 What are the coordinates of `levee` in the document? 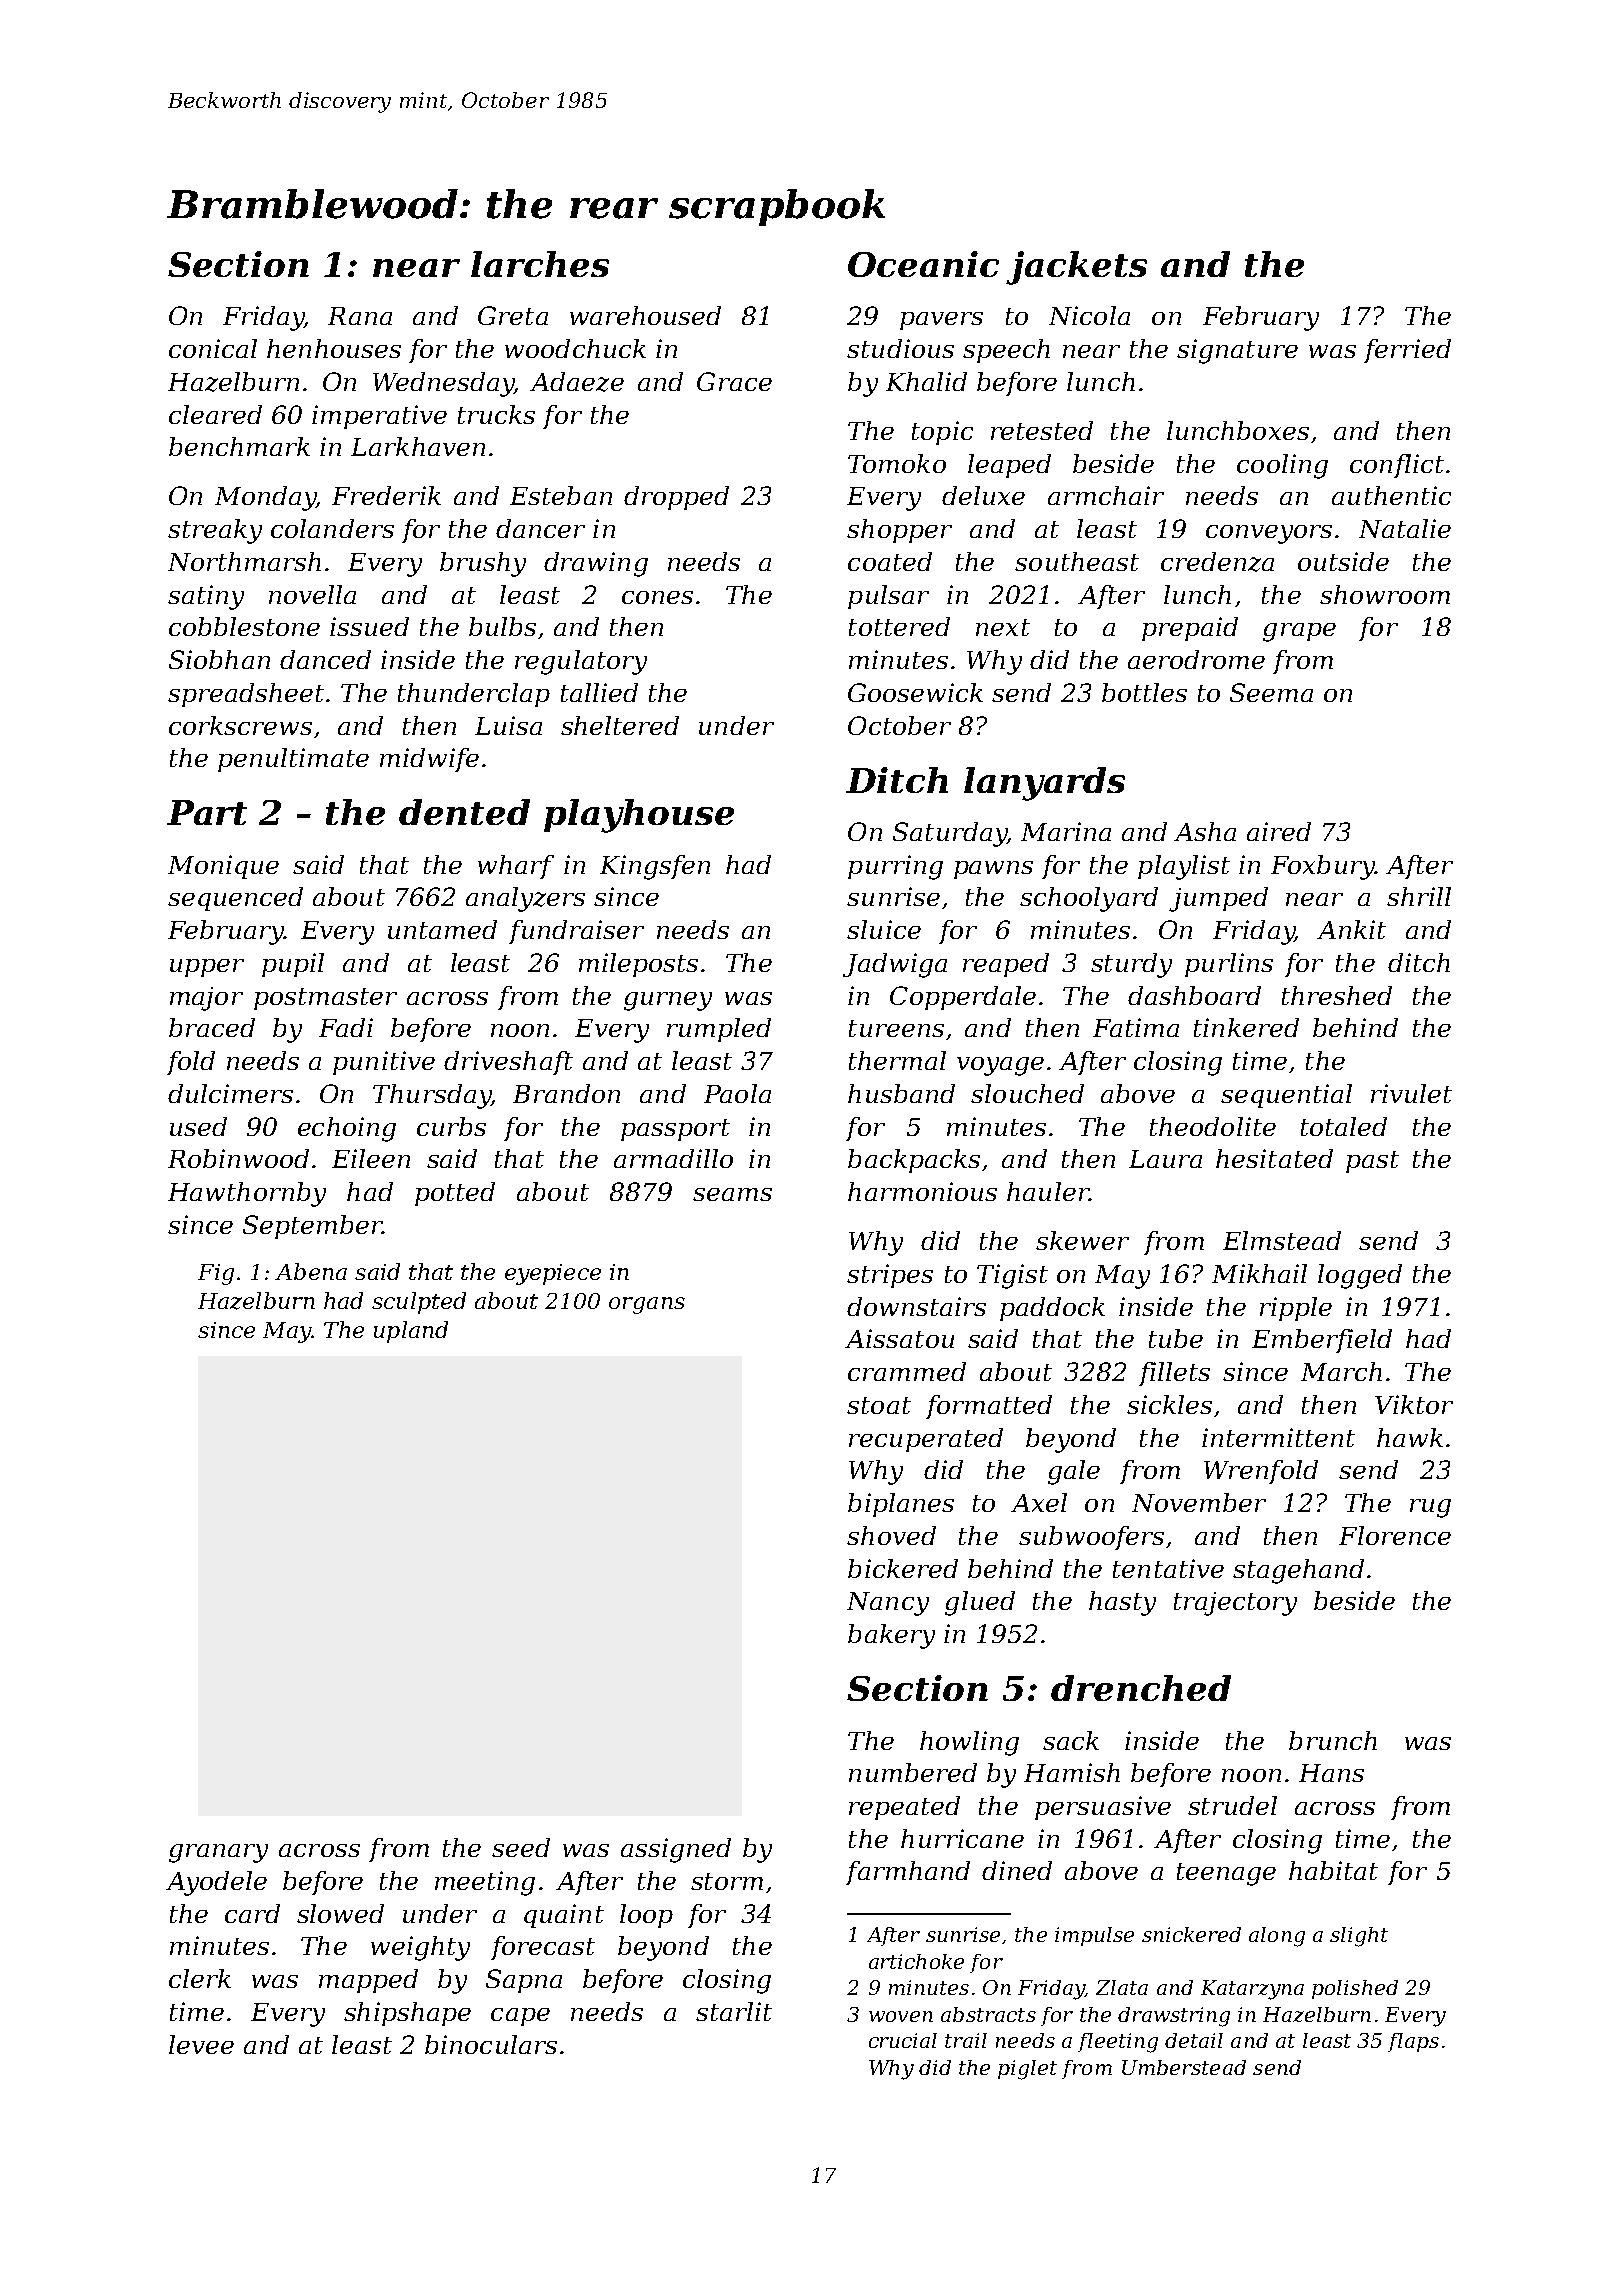 It's located at (201, 2044).
